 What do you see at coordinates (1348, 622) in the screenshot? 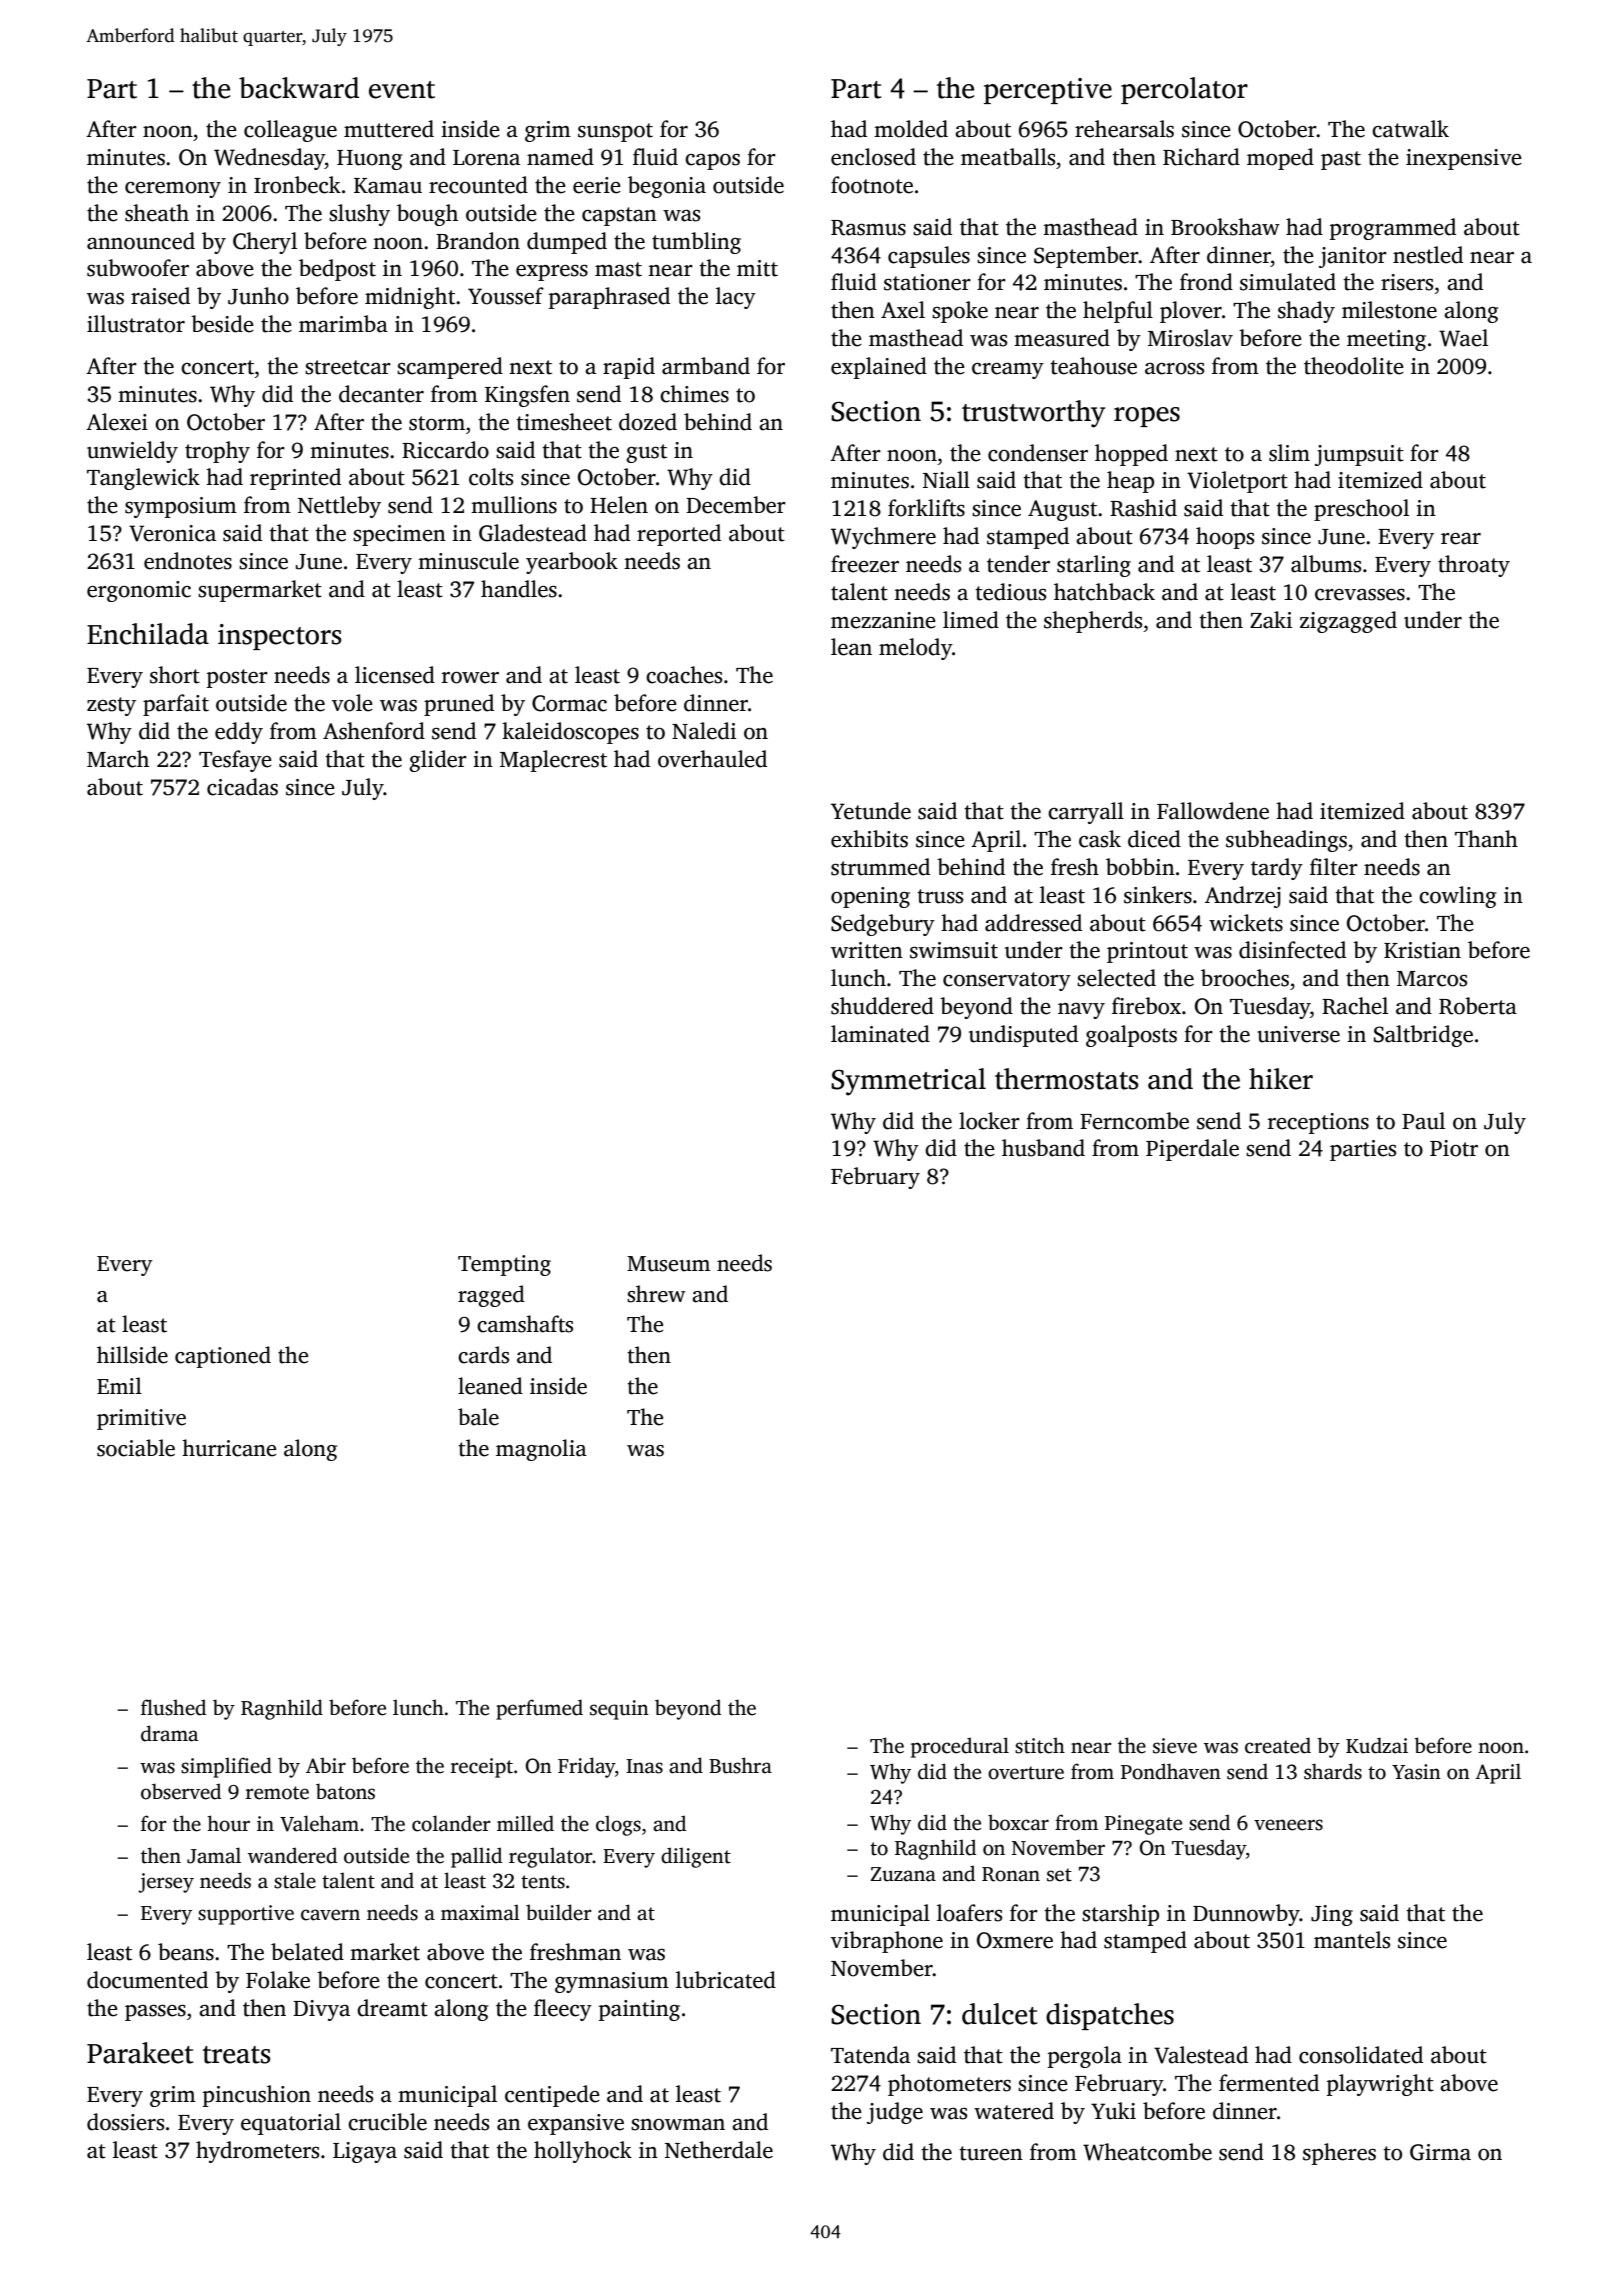
I see `zigzagged` at bounding box center [1348, 622].
